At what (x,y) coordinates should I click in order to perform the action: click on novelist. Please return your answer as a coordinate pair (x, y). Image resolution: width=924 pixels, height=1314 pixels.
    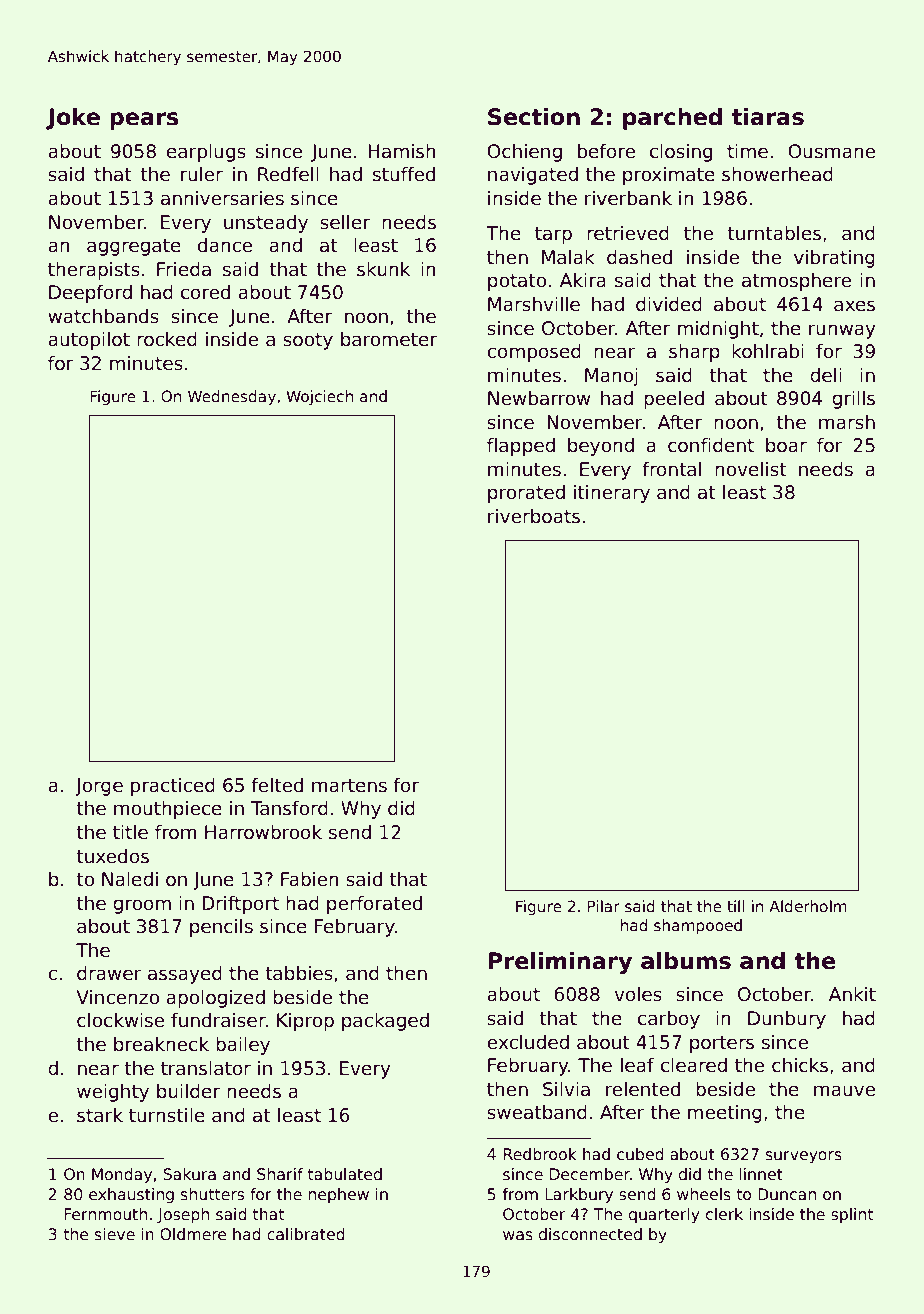
    Looking at the image, I should click on (750, 469).
